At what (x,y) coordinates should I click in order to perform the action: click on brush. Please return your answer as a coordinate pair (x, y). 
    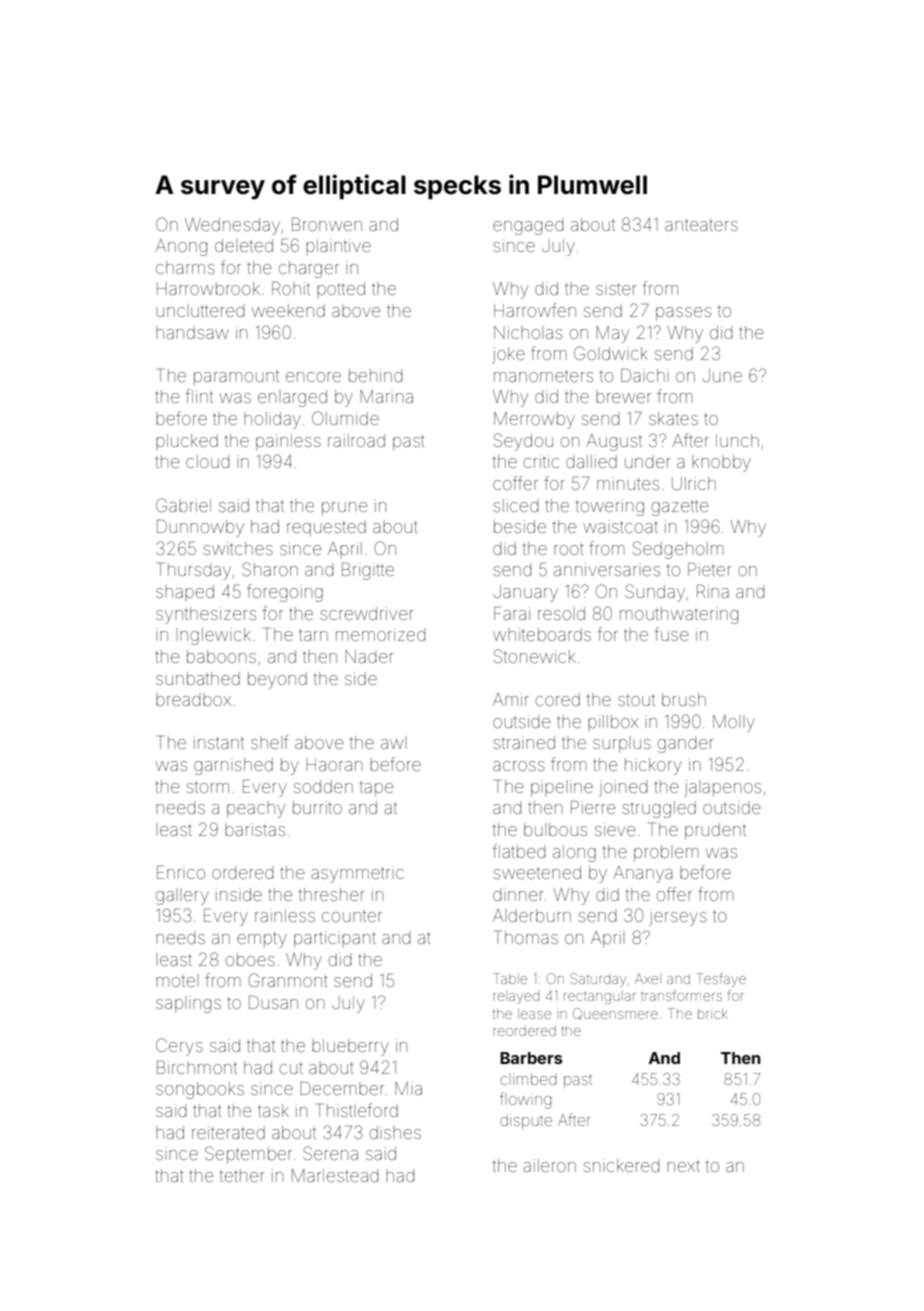
    Looking at the image, I should click on (684, 699).
